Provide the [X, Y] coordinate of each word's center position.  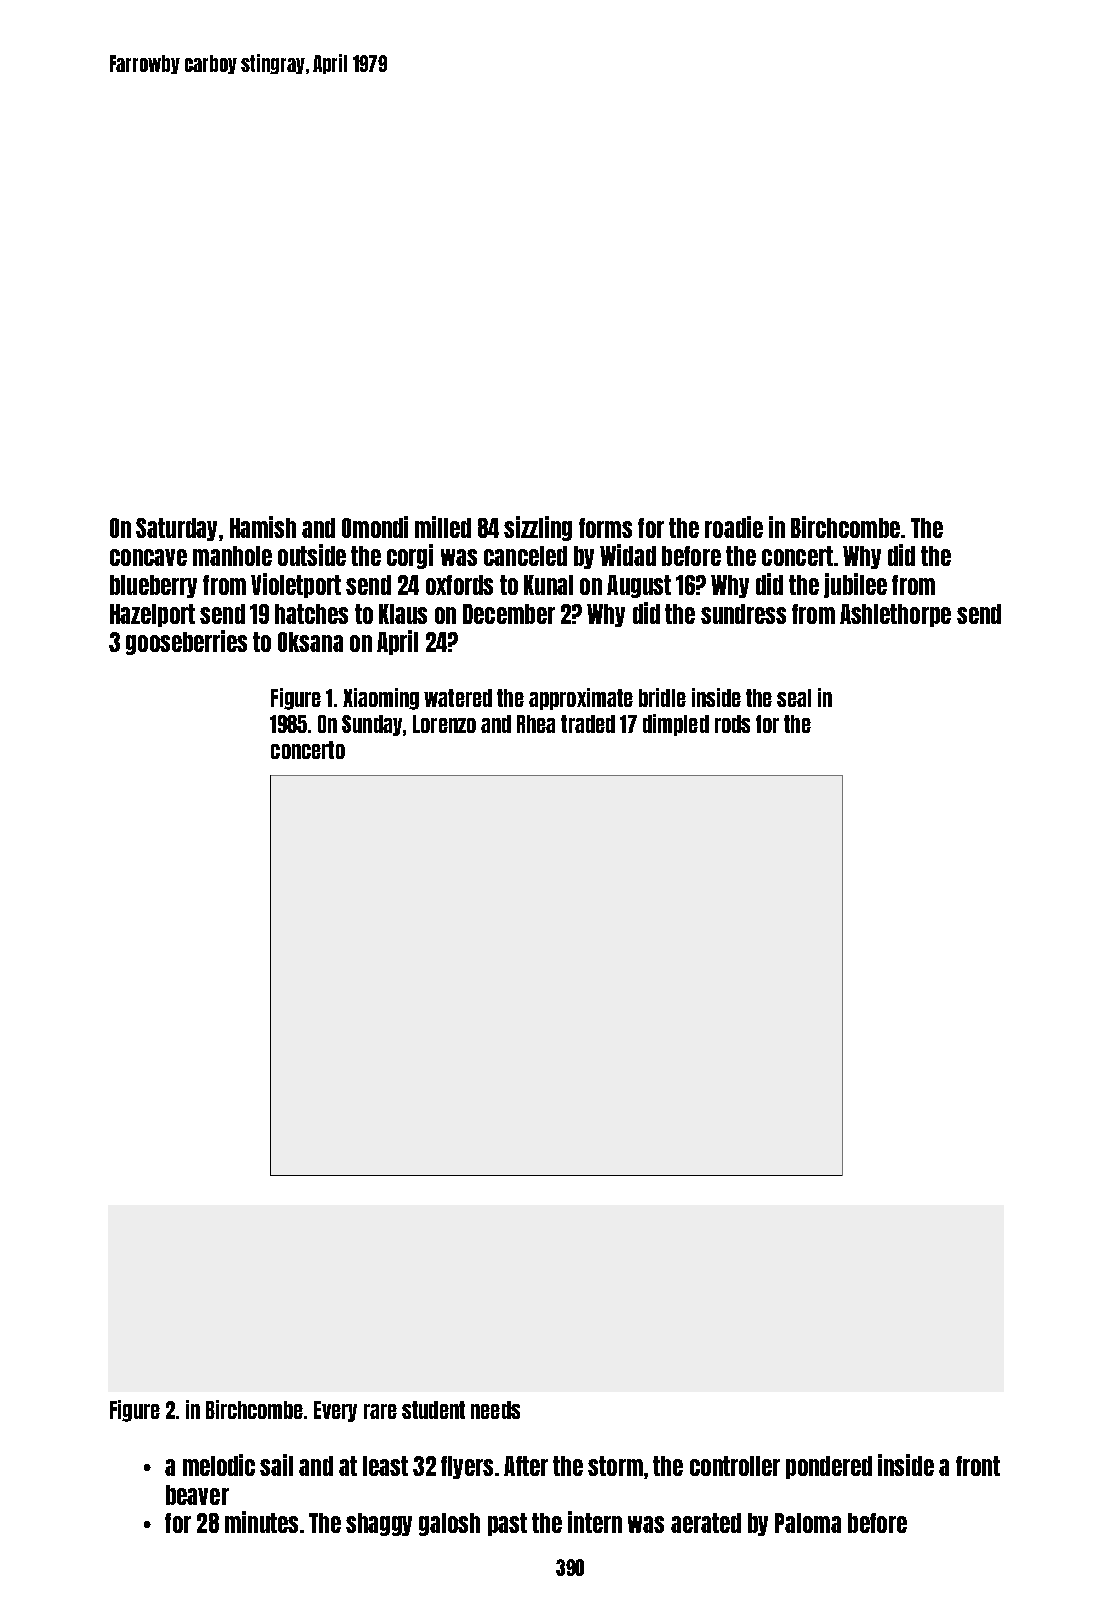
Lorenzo [444, 724]
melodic [219, 1465]
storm [615, 1466]
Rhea [536, 724]
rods [732, 724]
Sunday [372, 725]
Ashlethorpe [895, 615]
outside [312, 555]
